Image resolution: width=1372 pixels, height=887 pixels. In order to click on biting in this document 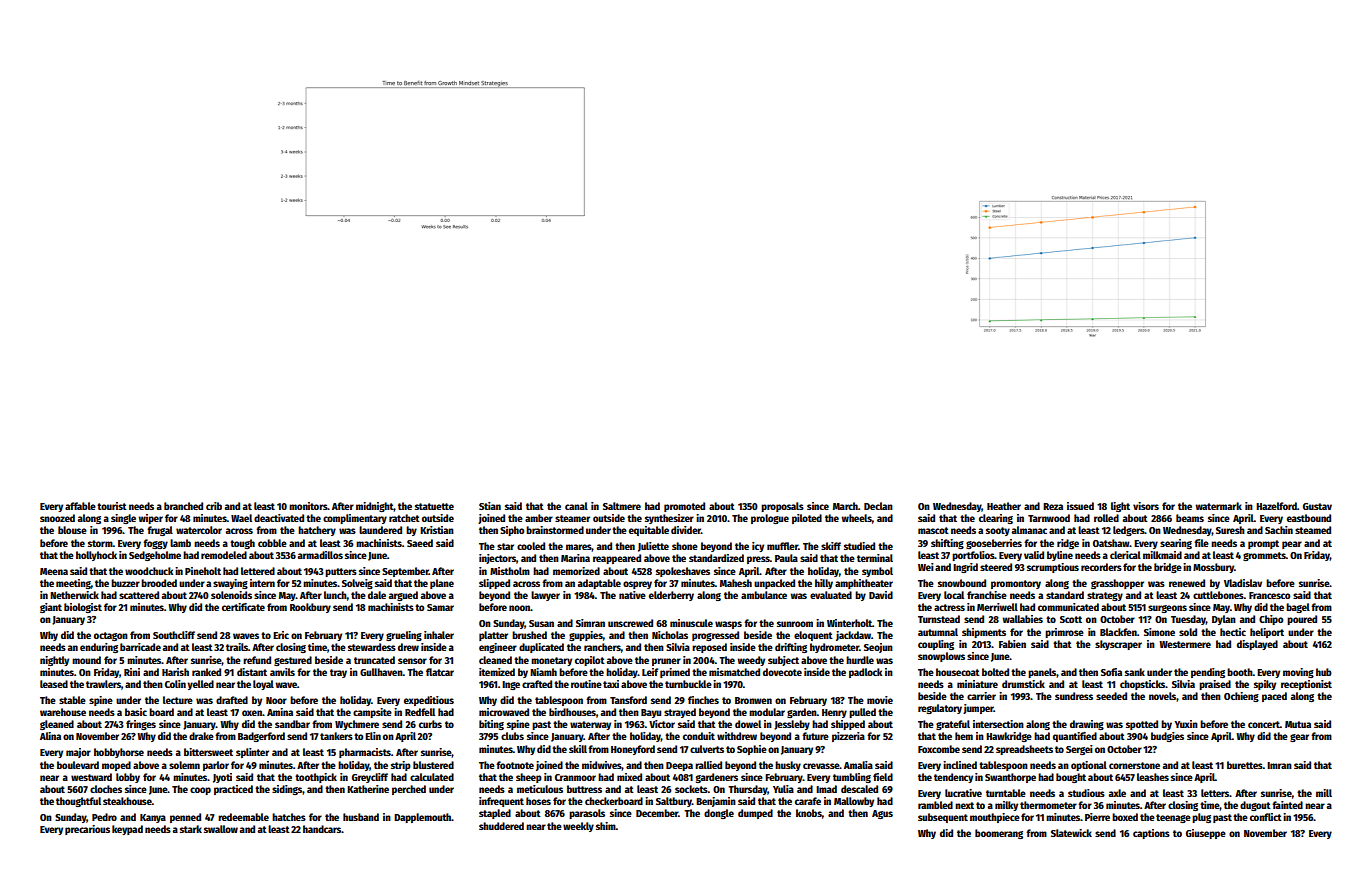, I will do `click(491, 725)`.
